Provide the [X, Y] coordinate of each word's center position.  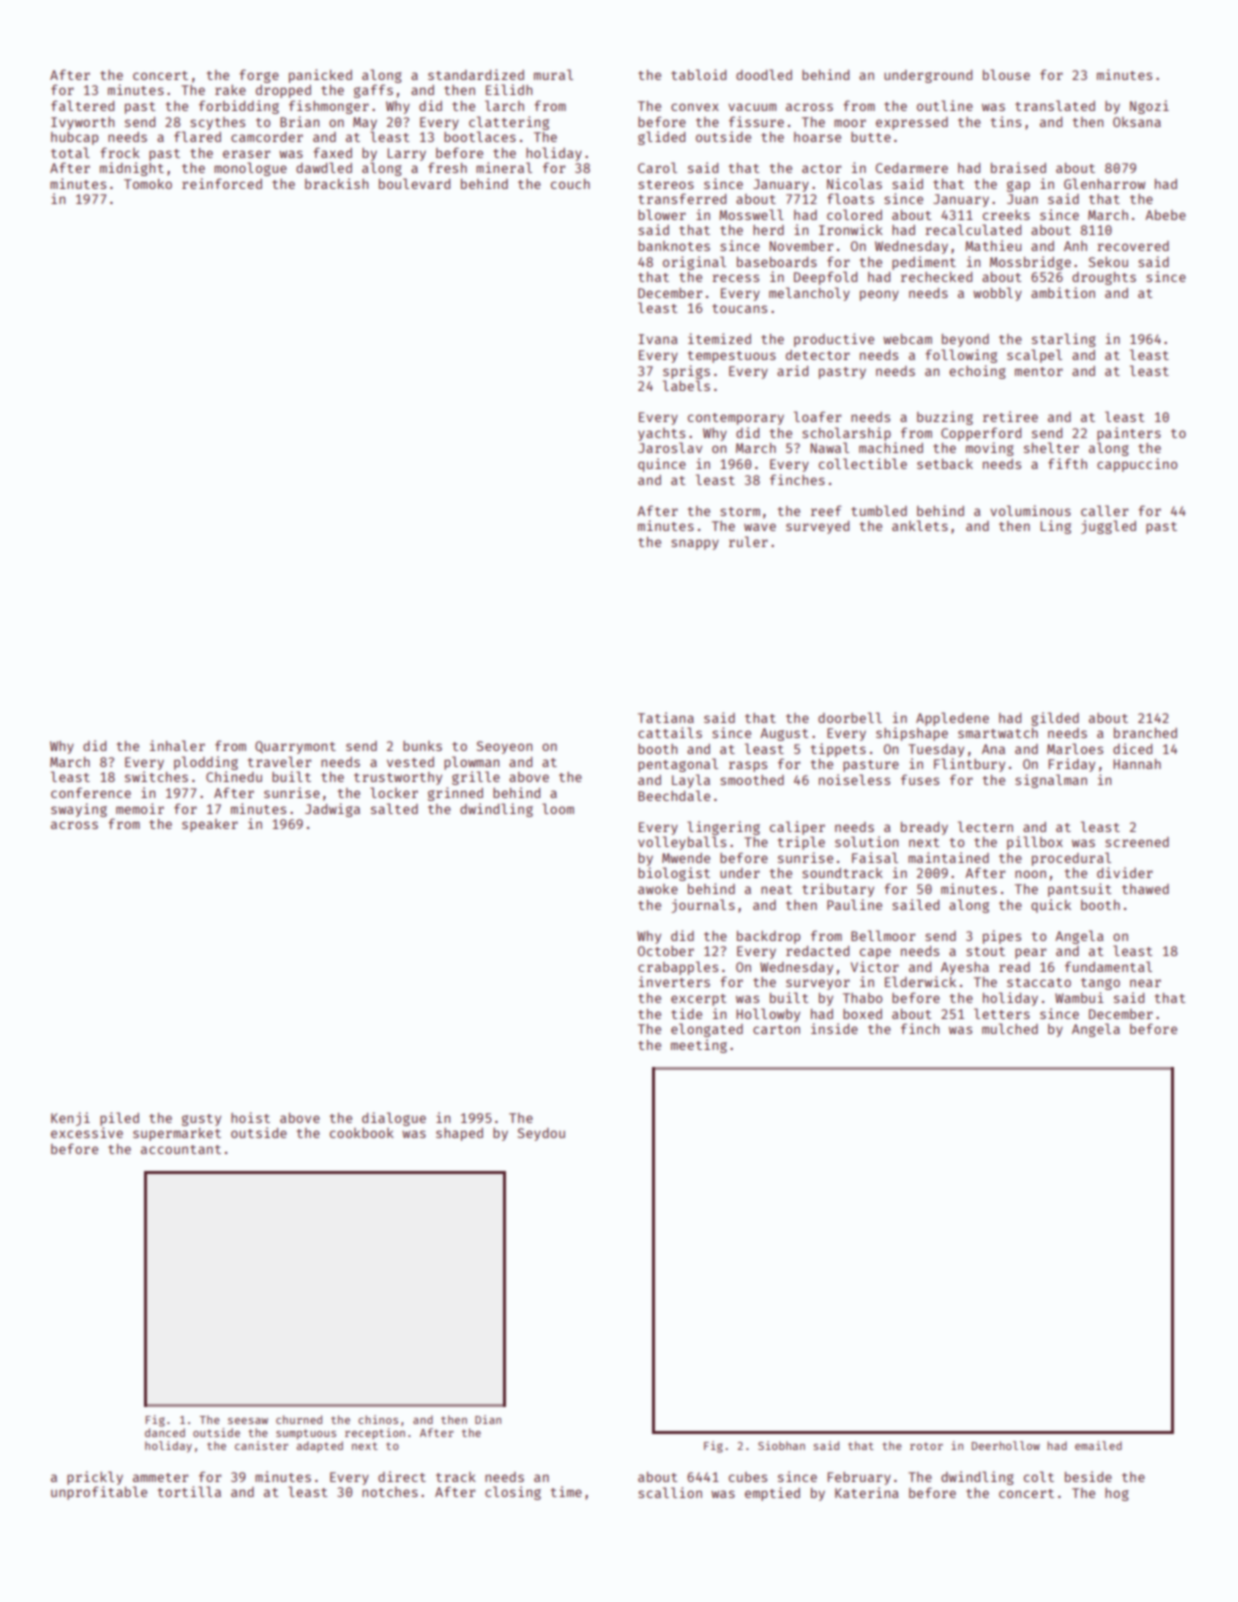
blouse [1006, 74]
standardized [476, 74]
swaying [79, 810]
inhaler [177, 745]
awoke [658, 889]
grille [476, 778]
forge [259, 76]
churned [299, 1419]
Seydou [541, 1134]
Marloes [1075, 748]
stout [985, 951]
